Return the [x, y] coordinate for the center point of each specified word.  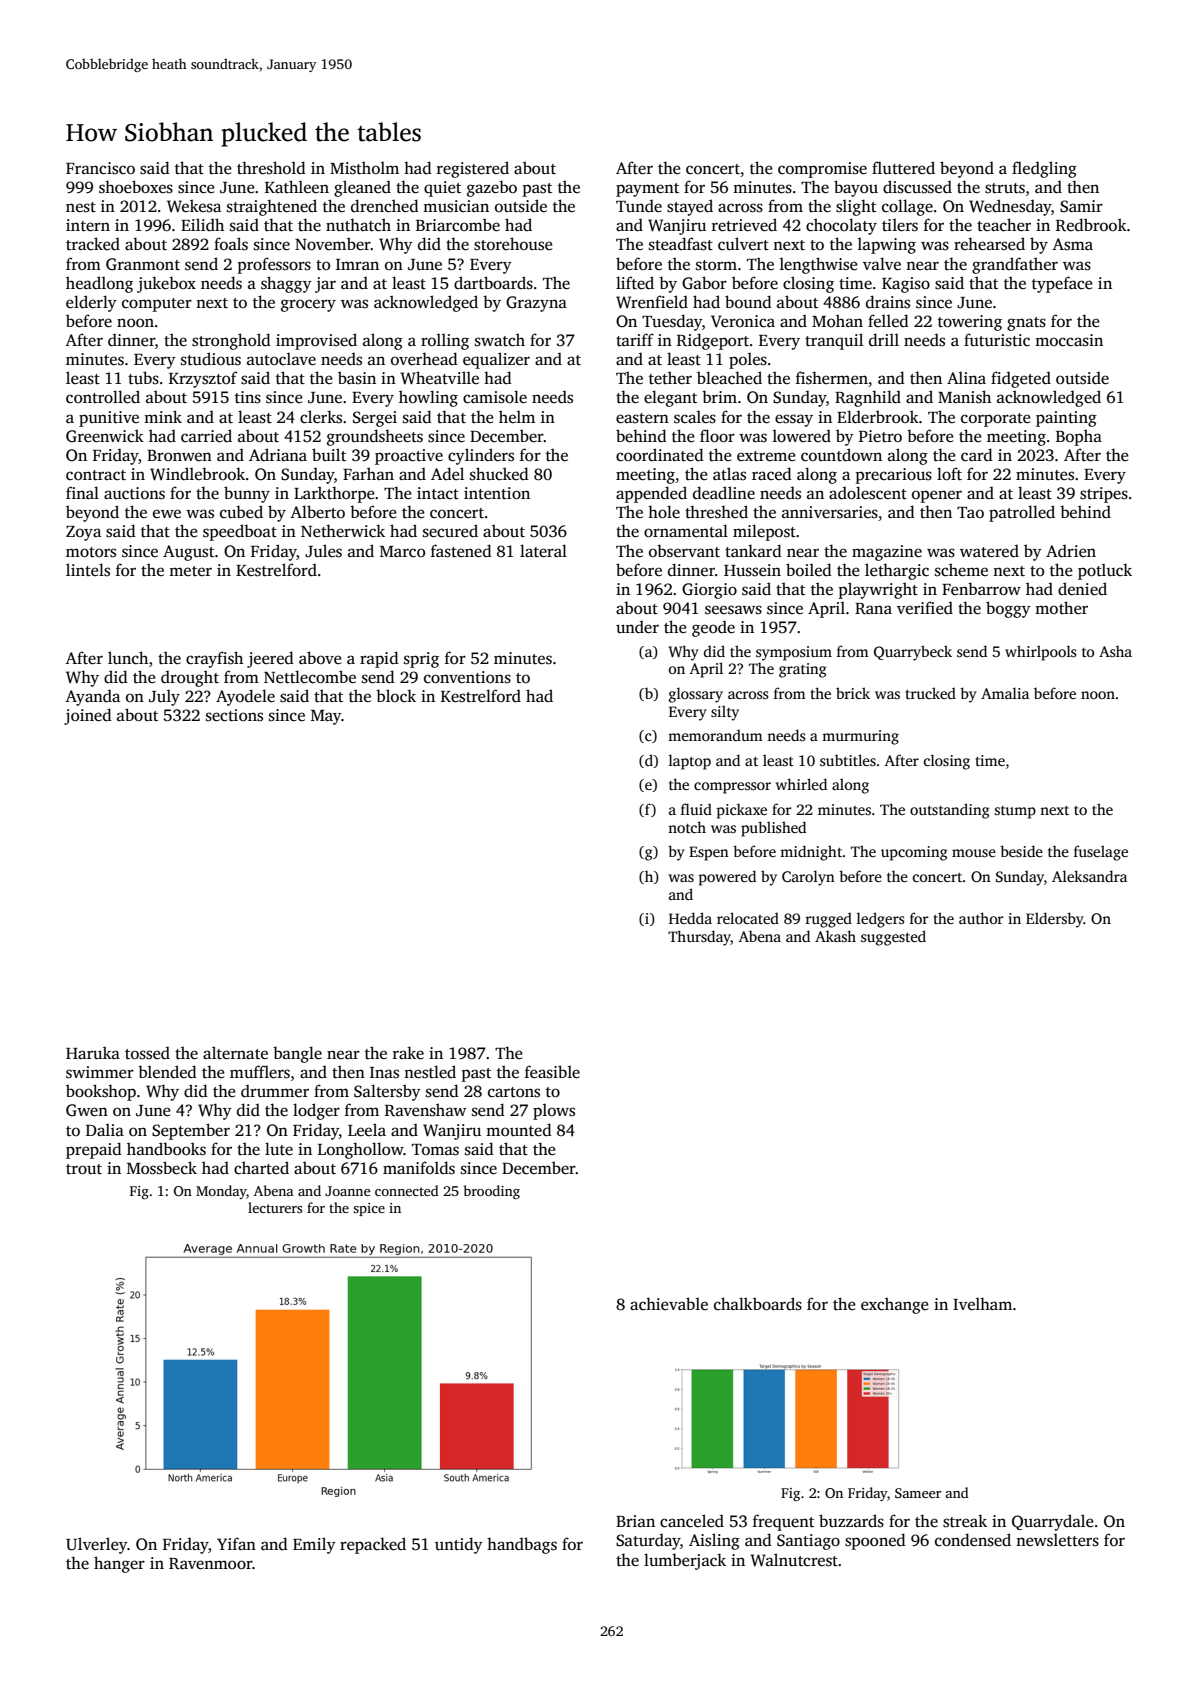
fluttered [903, 168]
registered [473, 169]
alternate [235, 1053]
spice [369, 1209]
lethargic [897, 571]
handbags [522, 1545]
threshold [271, 168]
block [396, 695]
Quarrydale [1053, 1522]
